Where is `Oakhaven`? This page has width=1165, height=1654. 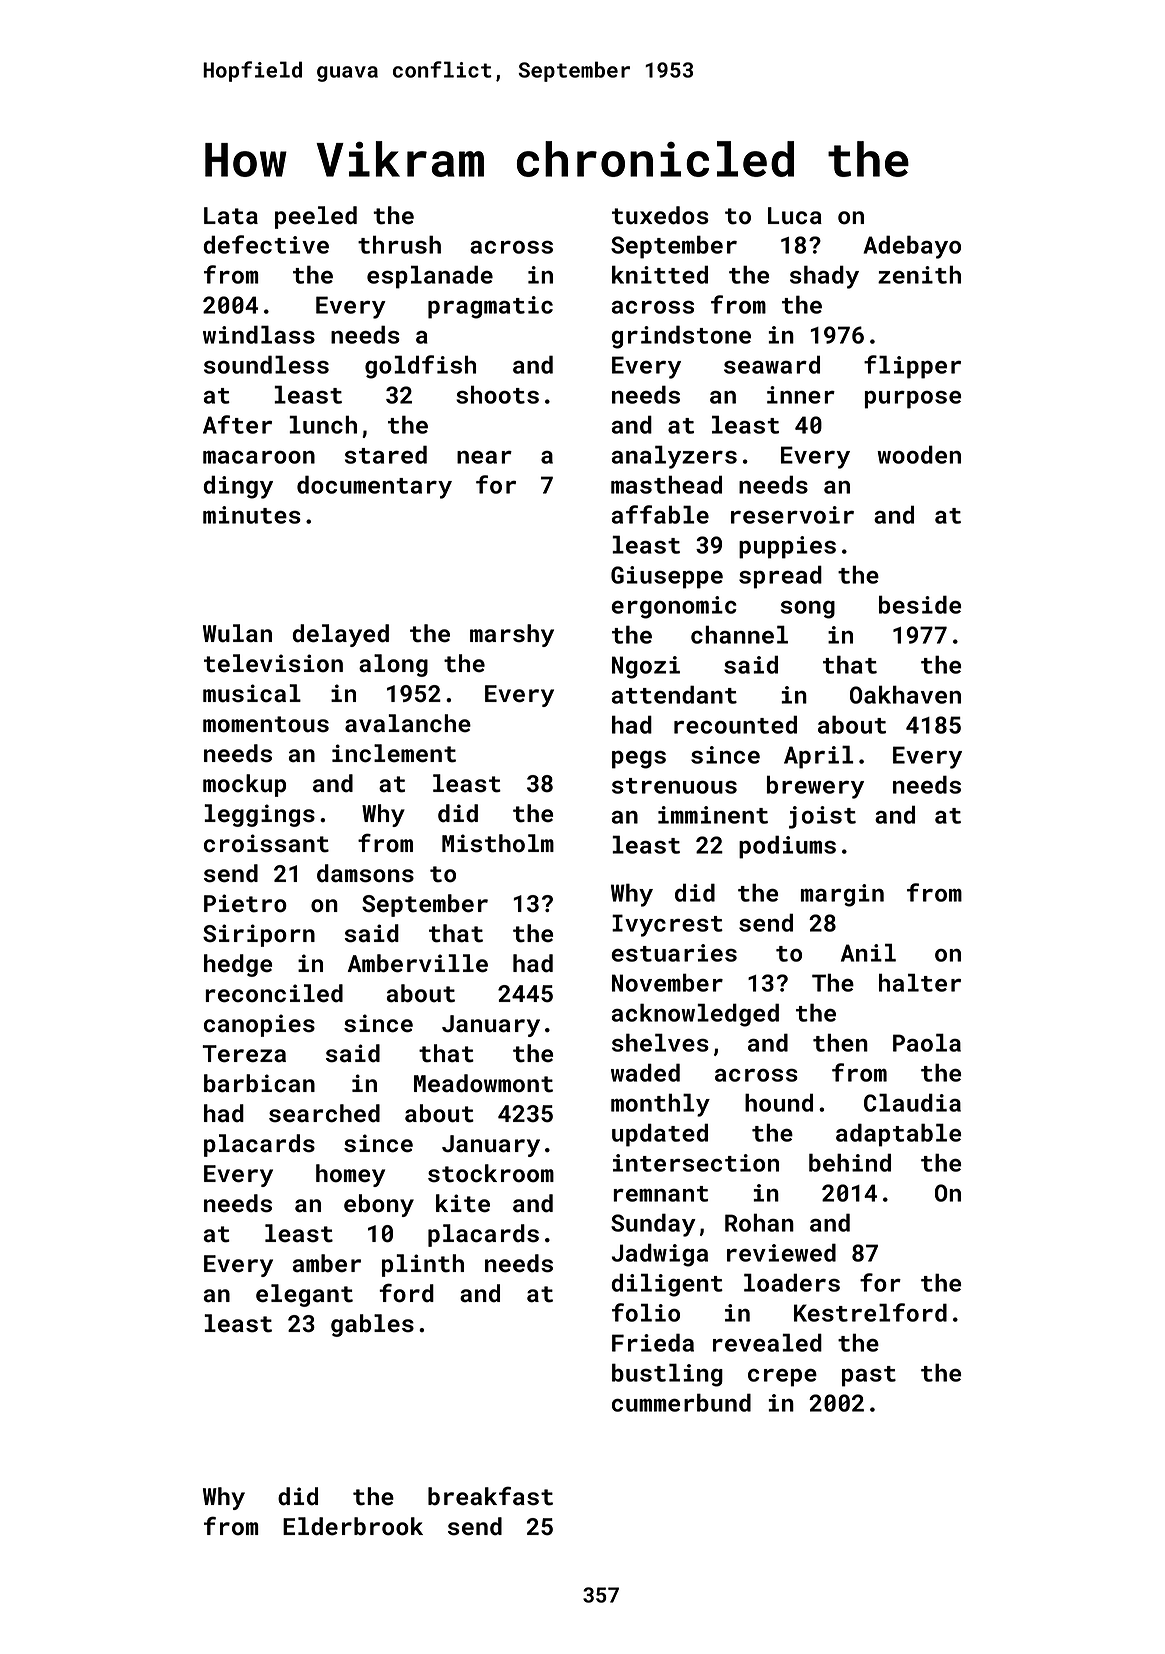
Oakhaven is located at coordinates (905, 694).
